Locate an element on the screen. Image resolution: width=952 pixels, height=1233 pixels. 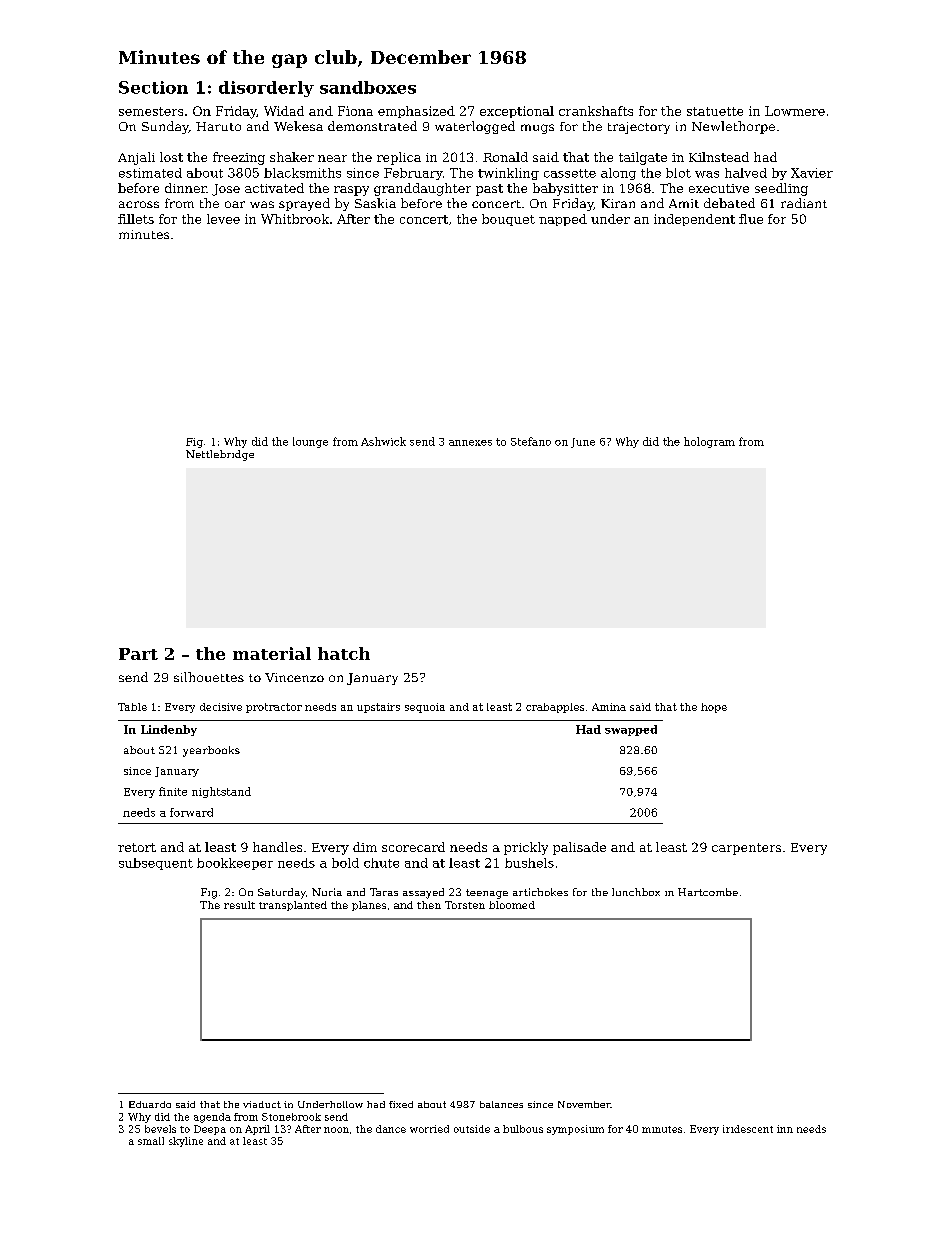
levee is located at coordinates (223, 219).
